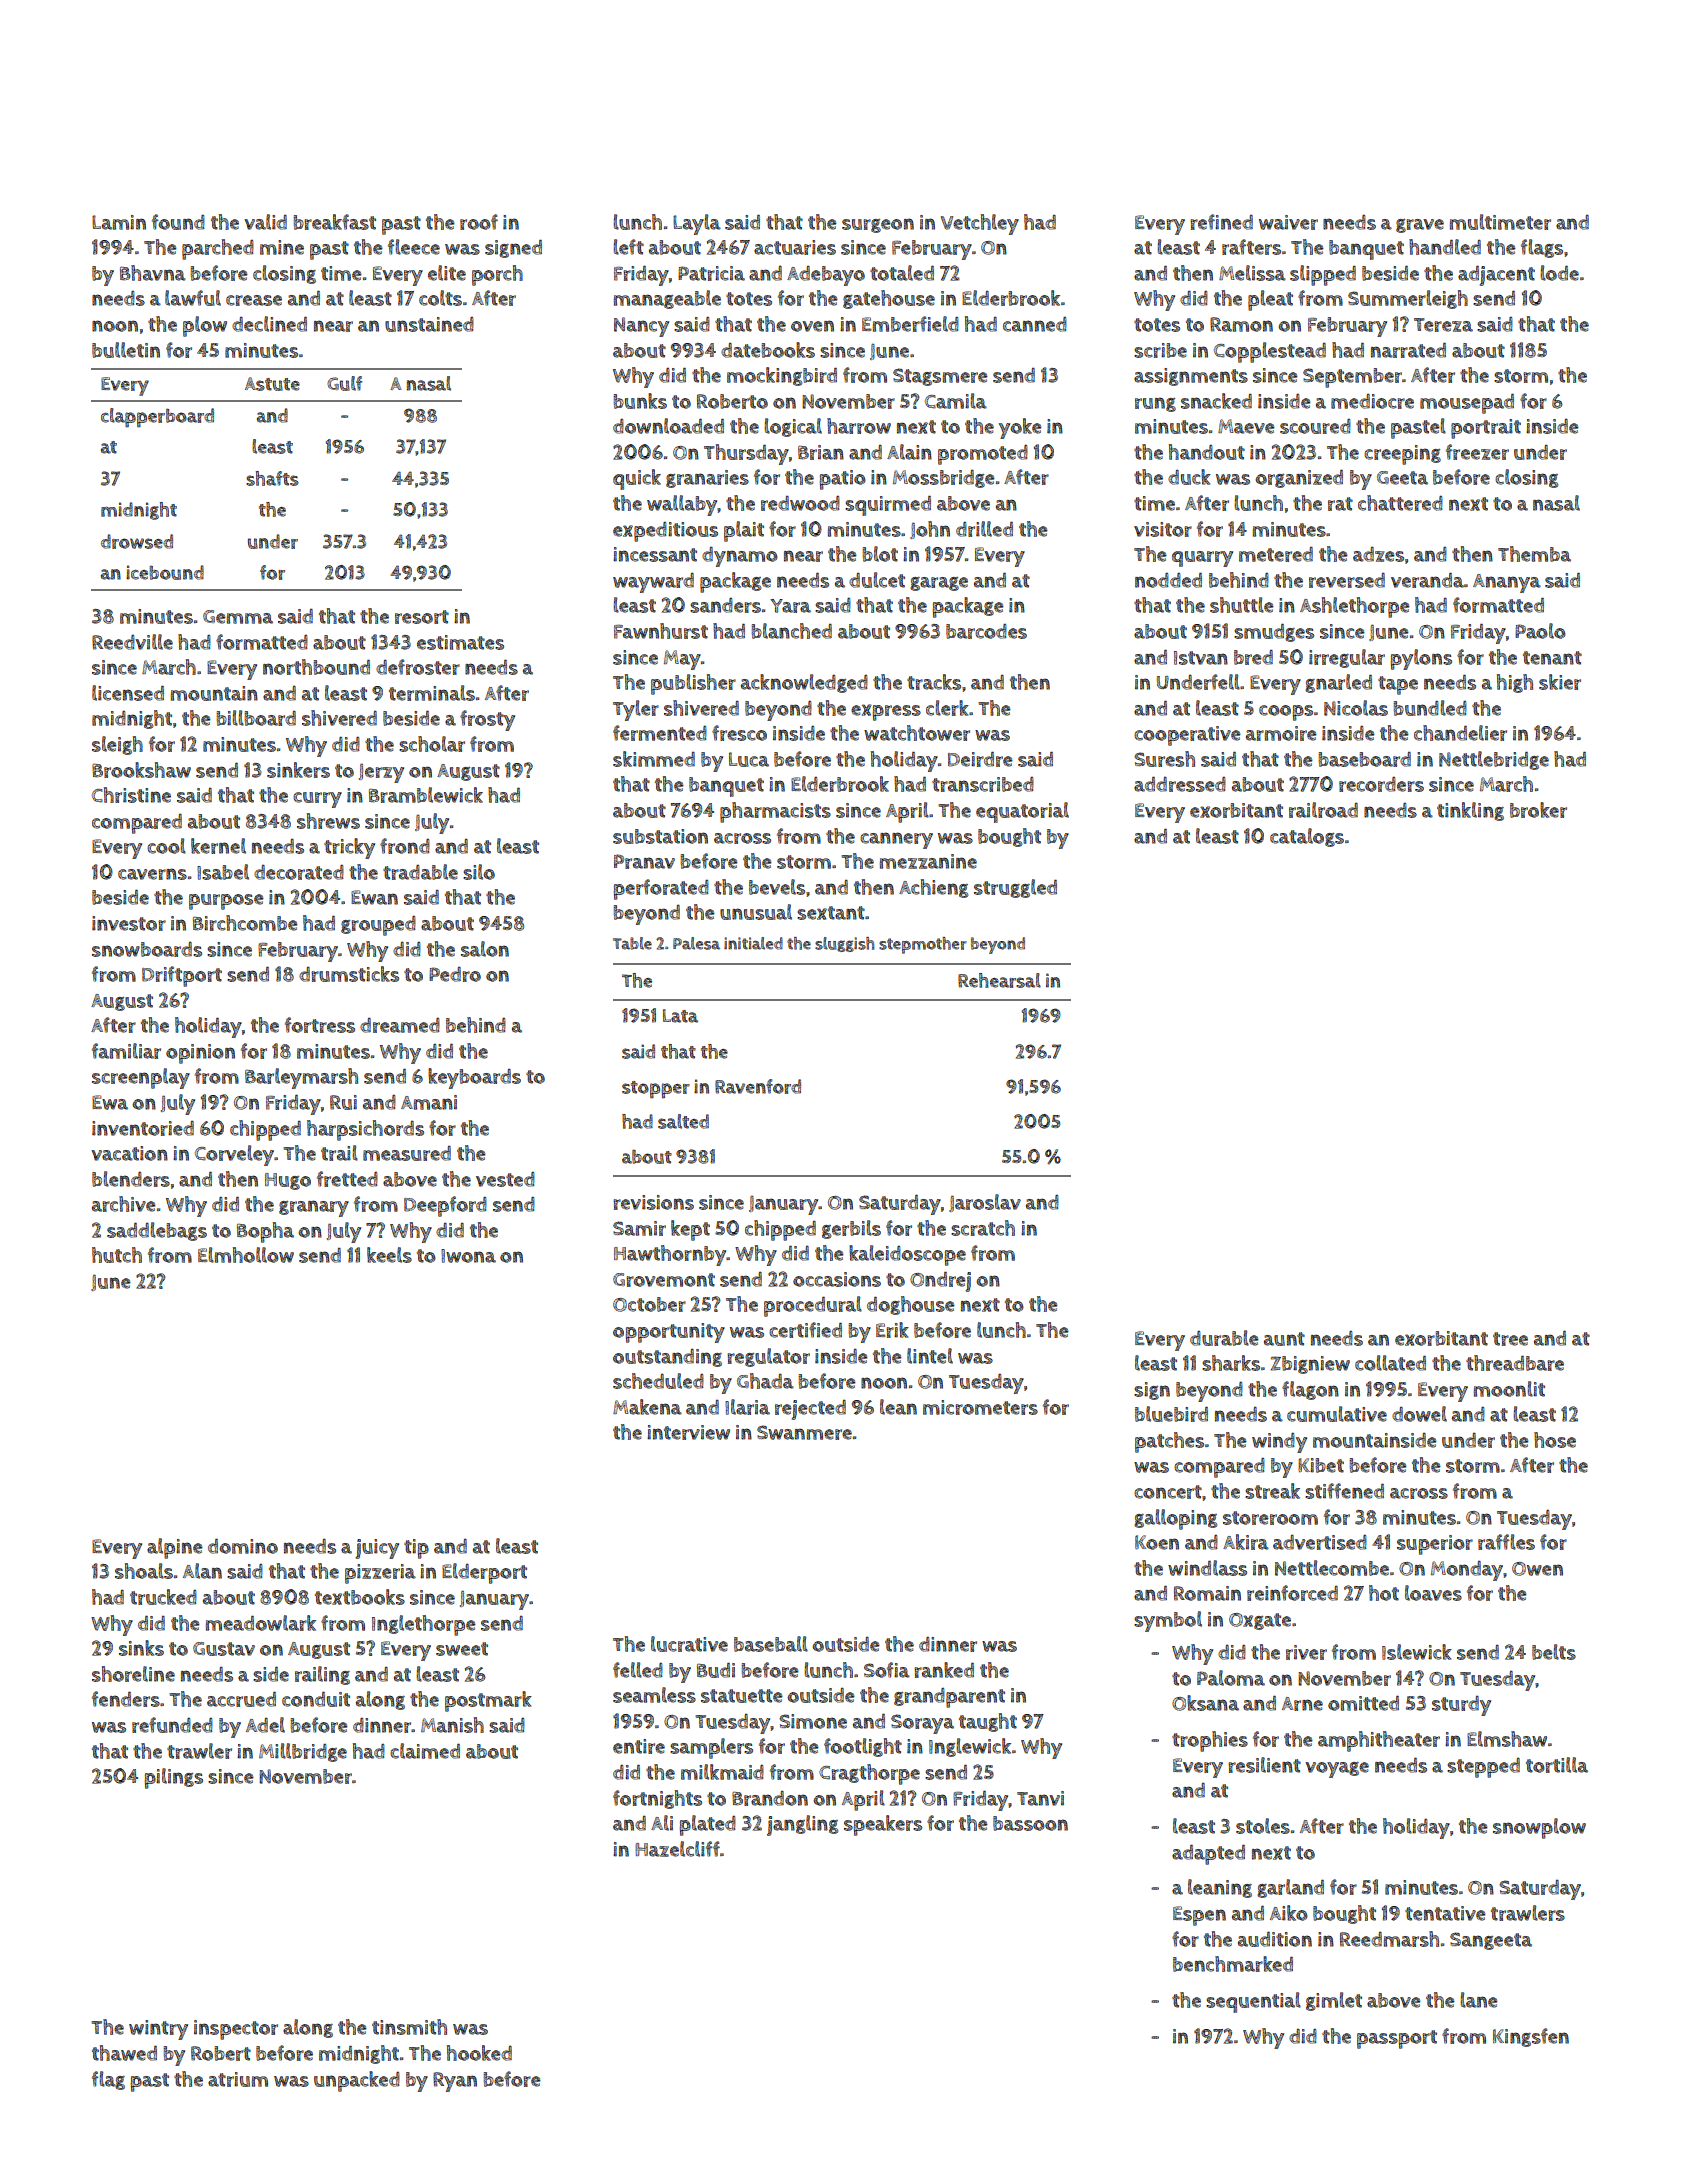 The image size is (1683, 2178). Describe the element at coordinates (1555, 1440) in the page. I see `hose` at that location.
